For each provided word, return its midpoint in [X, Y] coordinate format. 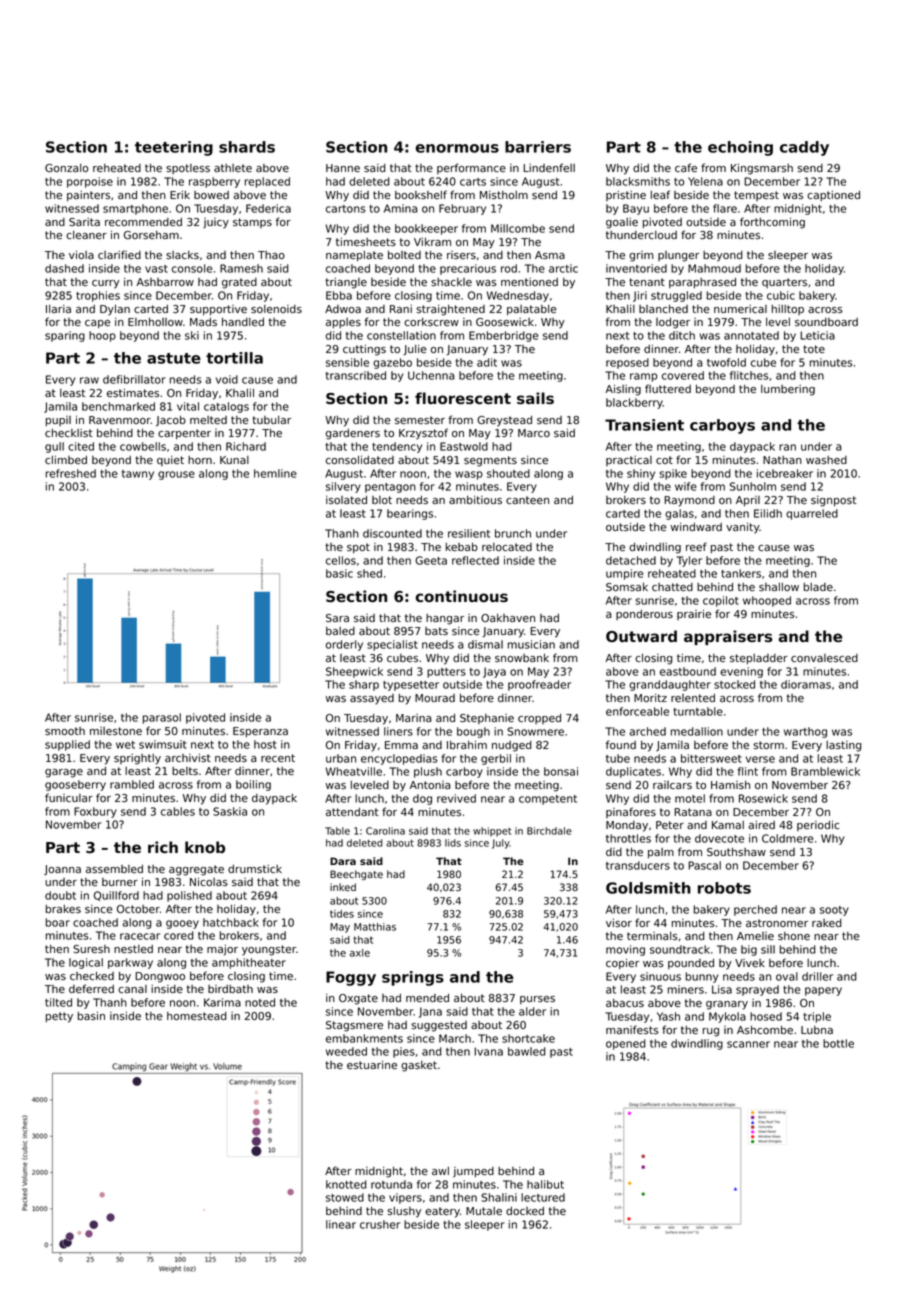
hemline [275, 473]
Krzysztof [423, 434]
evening [741, 672]
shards [247, 147]
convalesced [824, 658]
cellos [341, 560]
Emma [401, 745]
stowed [345, 1197]
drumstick [255, 869]
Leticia [817, 335]
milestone [116, 731]
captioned [833, 195]
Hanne [343, 168]
